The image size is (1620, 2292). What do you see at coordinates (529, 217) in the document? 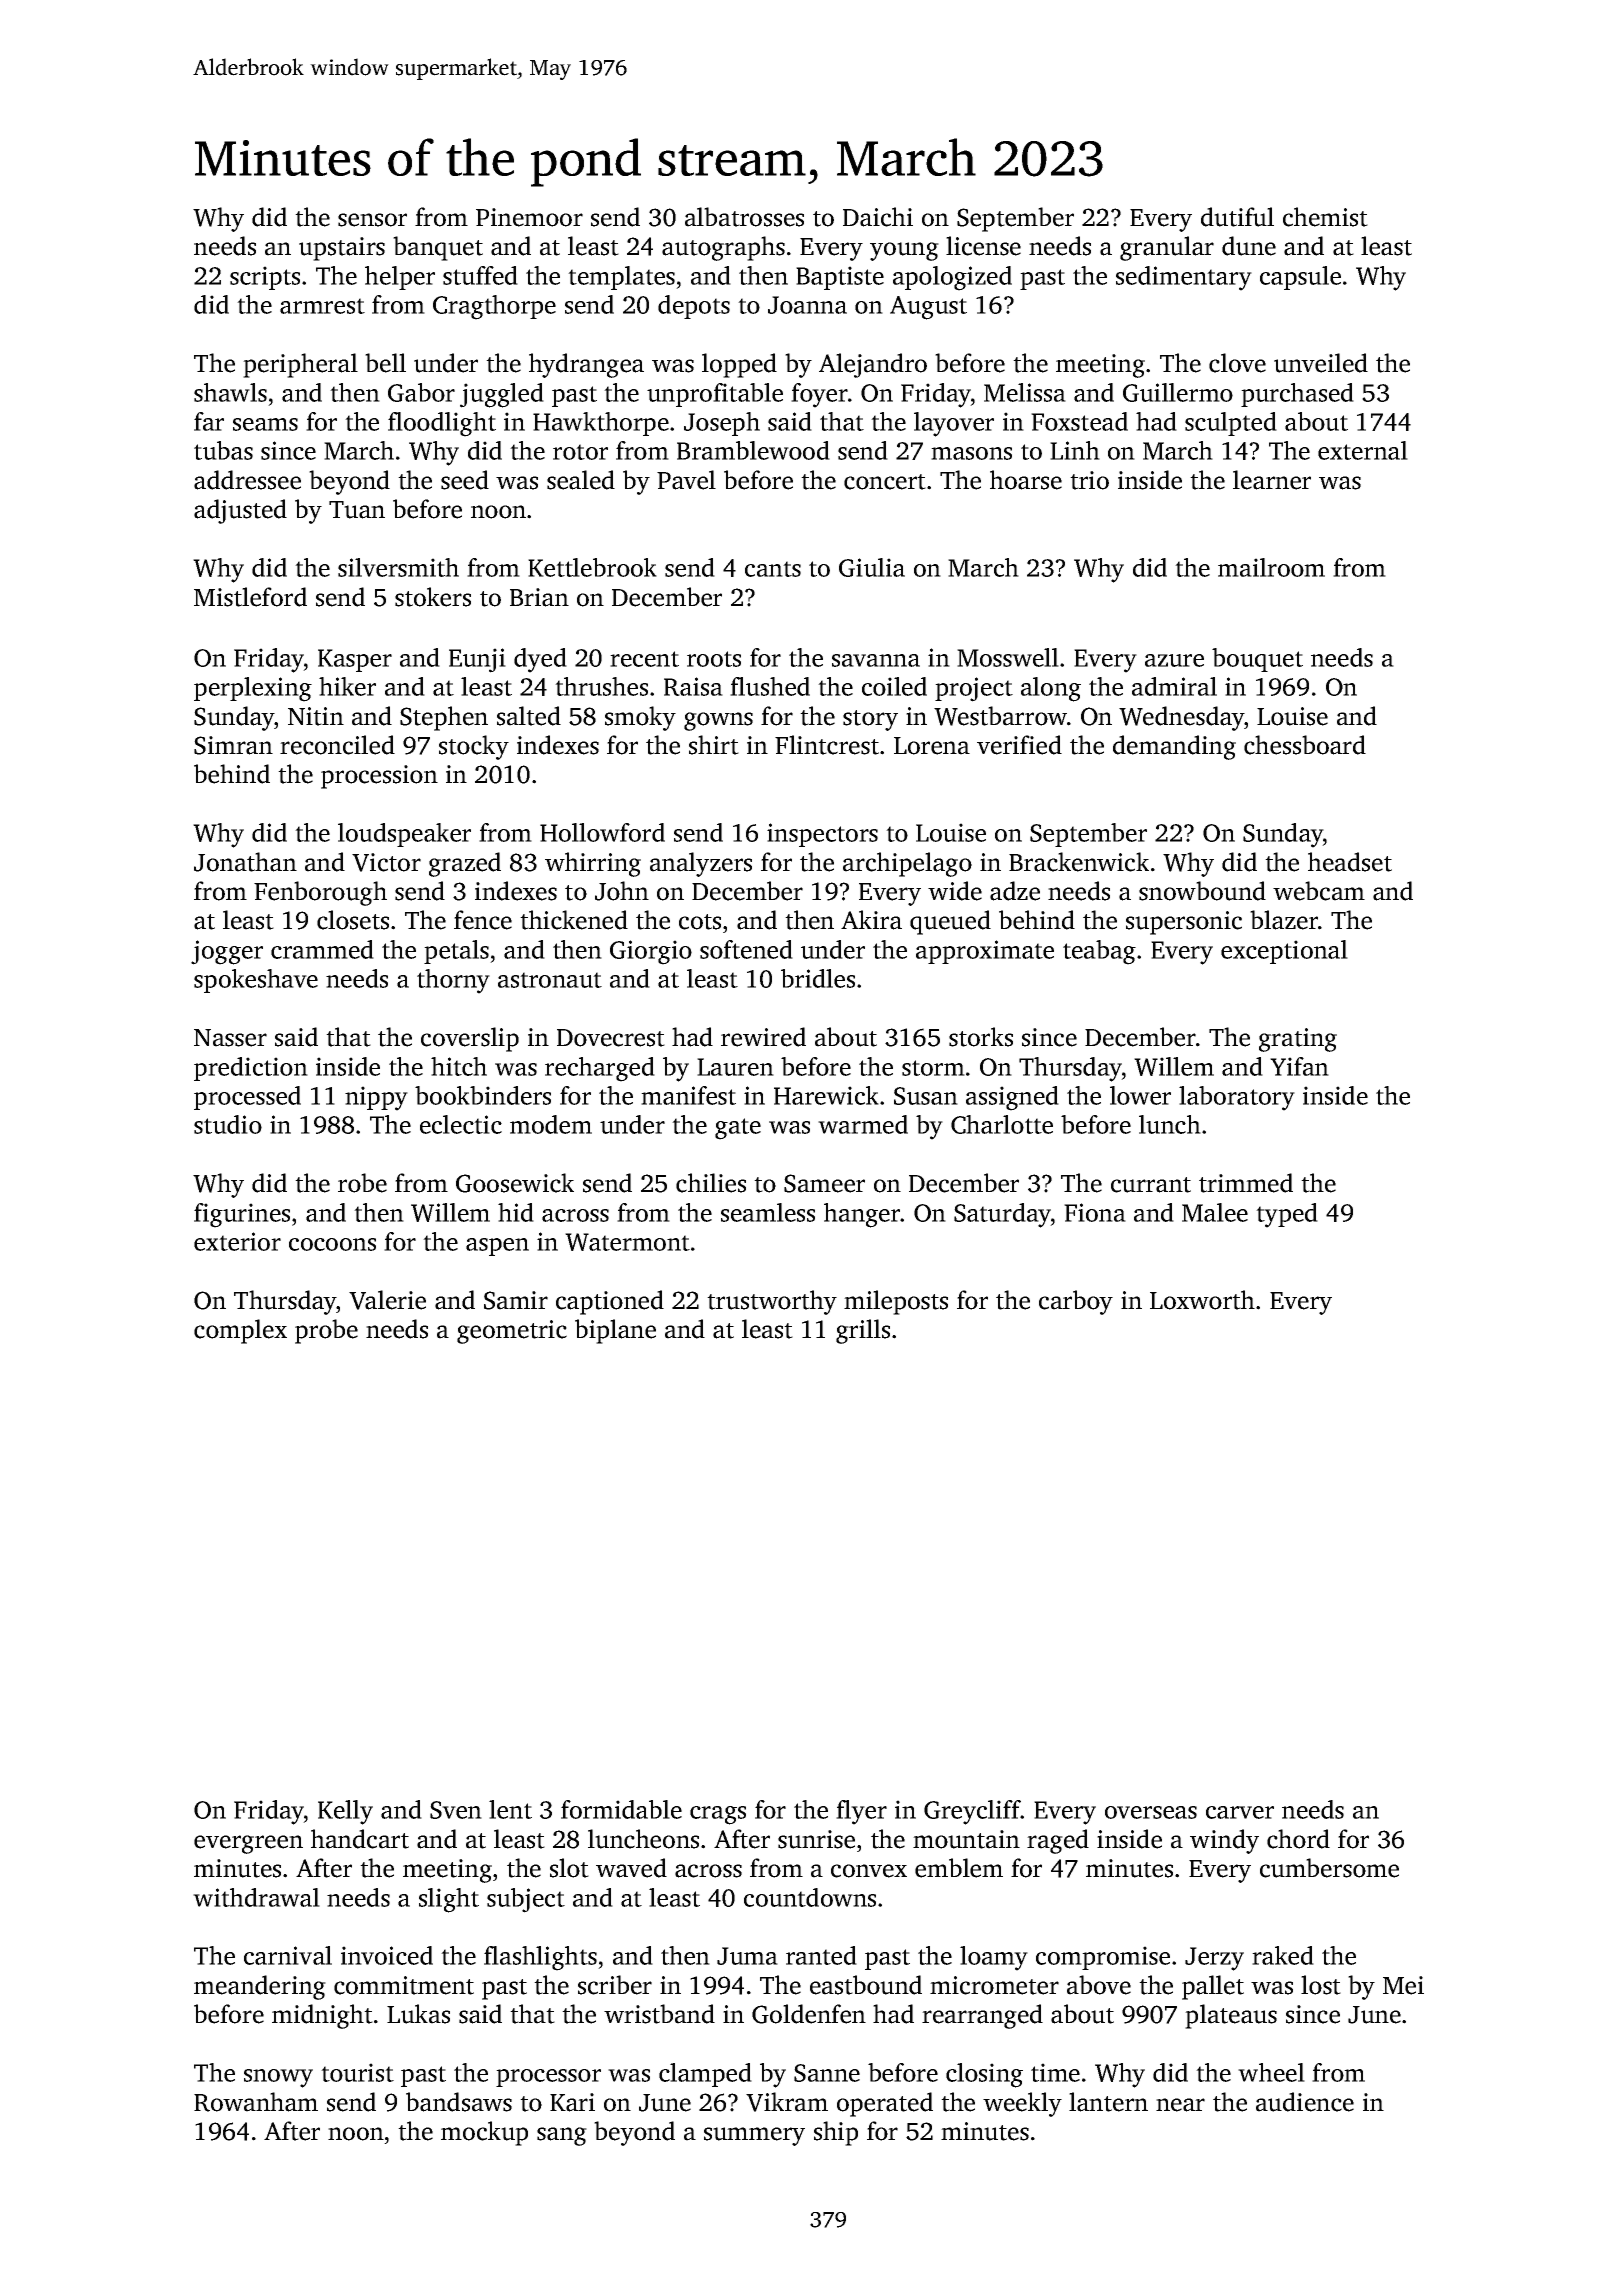
I see `Pinemoor` at bounding box center [529, 217].
